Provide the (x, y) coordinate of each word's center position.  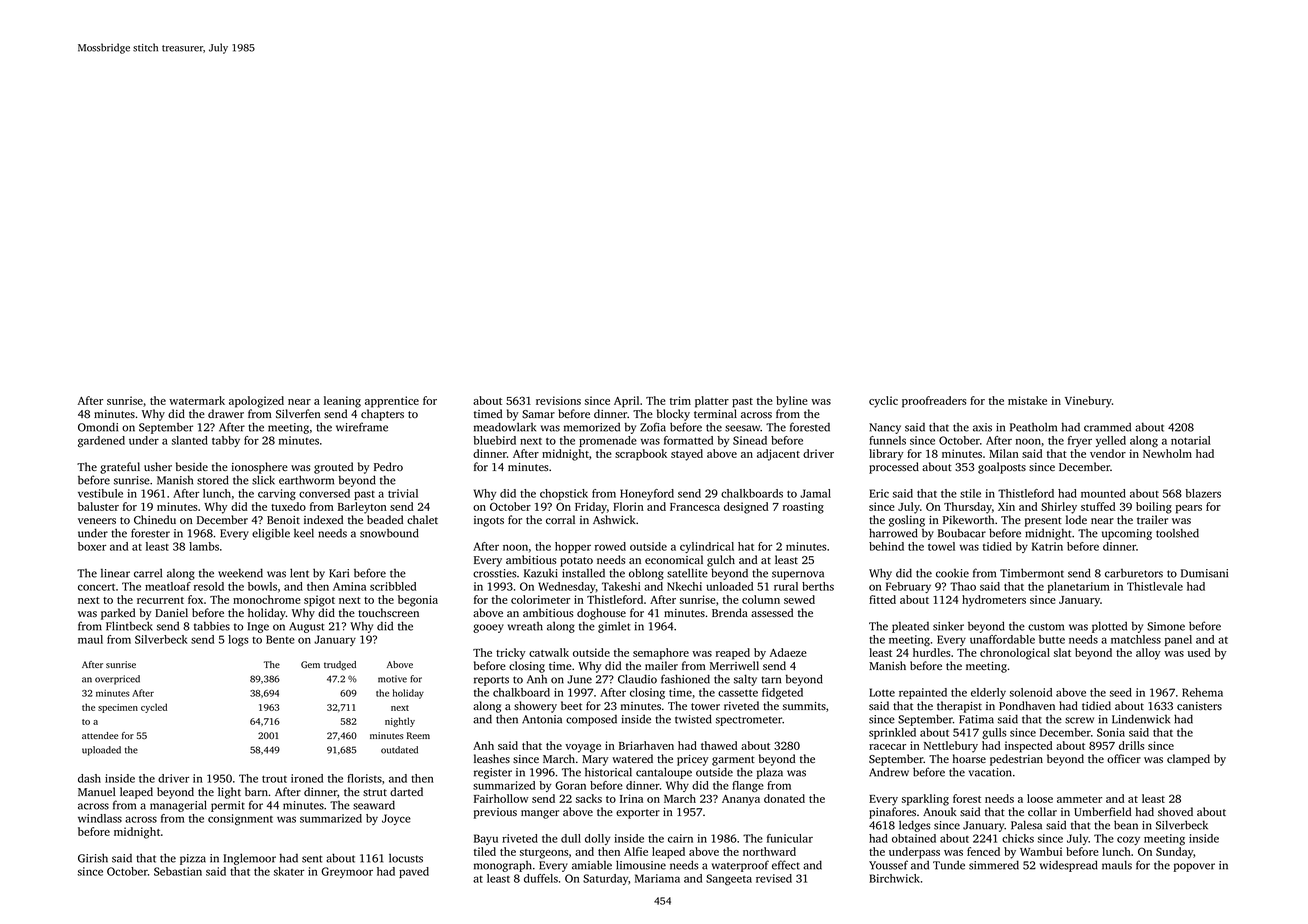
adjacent (778, 455)
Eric (879, 493)
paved (414, 872)
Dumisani (1204, 573)
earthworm (306, 480)
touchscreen (388, 612)
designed (746, 508)
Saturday (605, 879)
